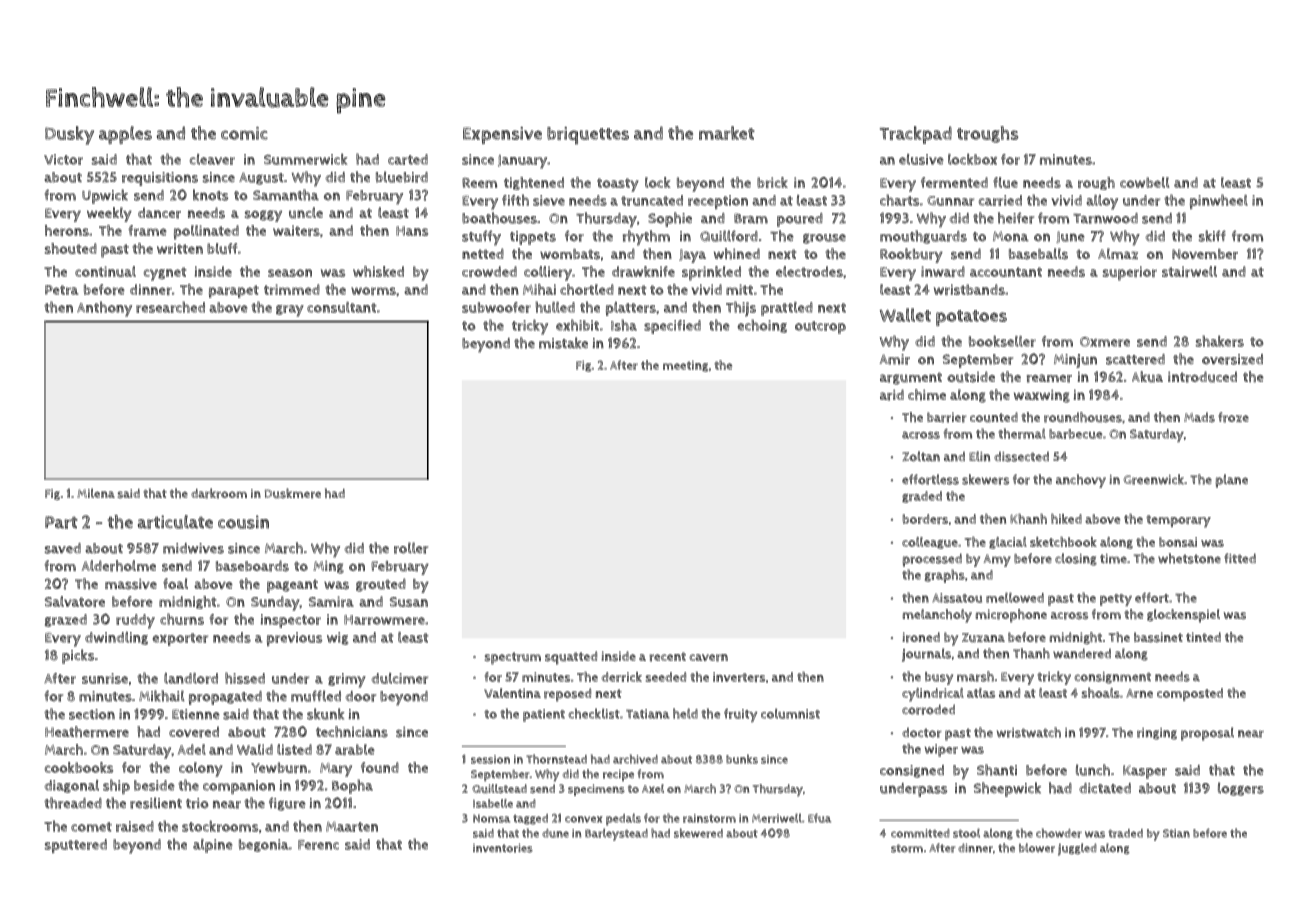 This image has height=924, width=1308. I want to click on pageant, so click(292, 586).
